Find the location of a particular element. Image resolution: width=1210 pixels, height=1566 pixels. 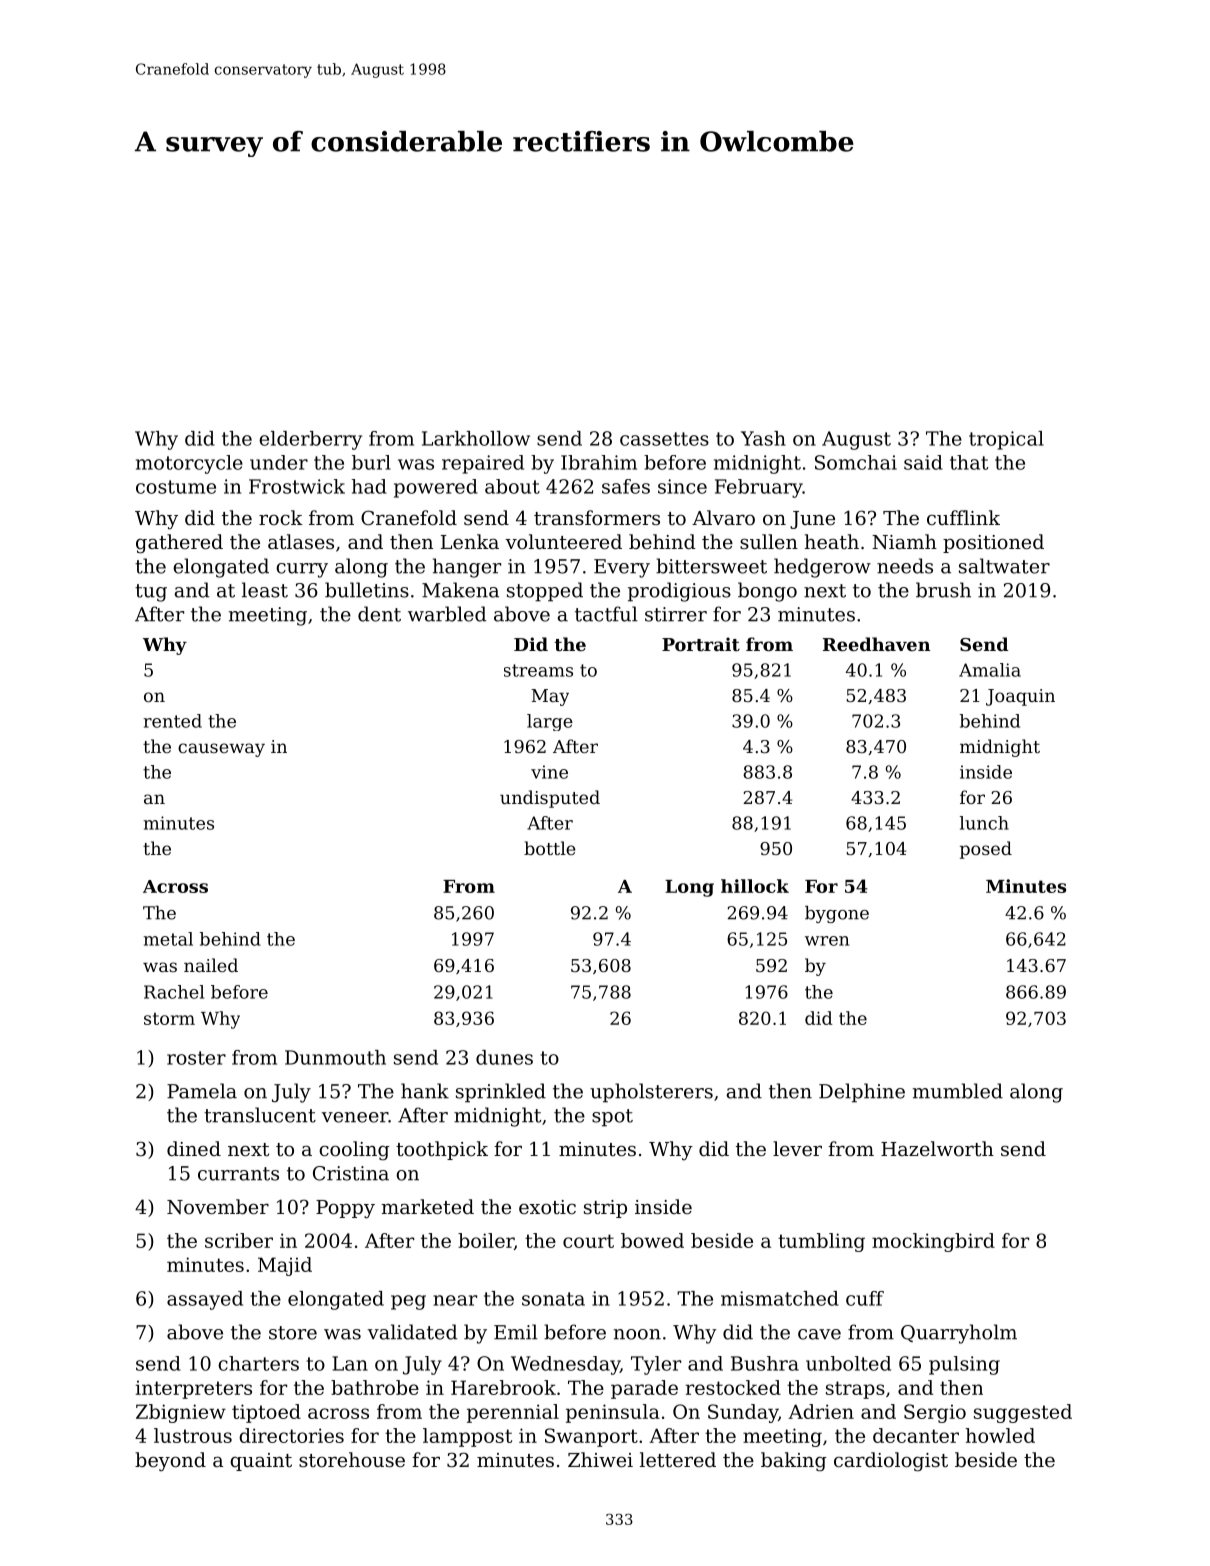

causeway is located at coordinates (221, 750).
